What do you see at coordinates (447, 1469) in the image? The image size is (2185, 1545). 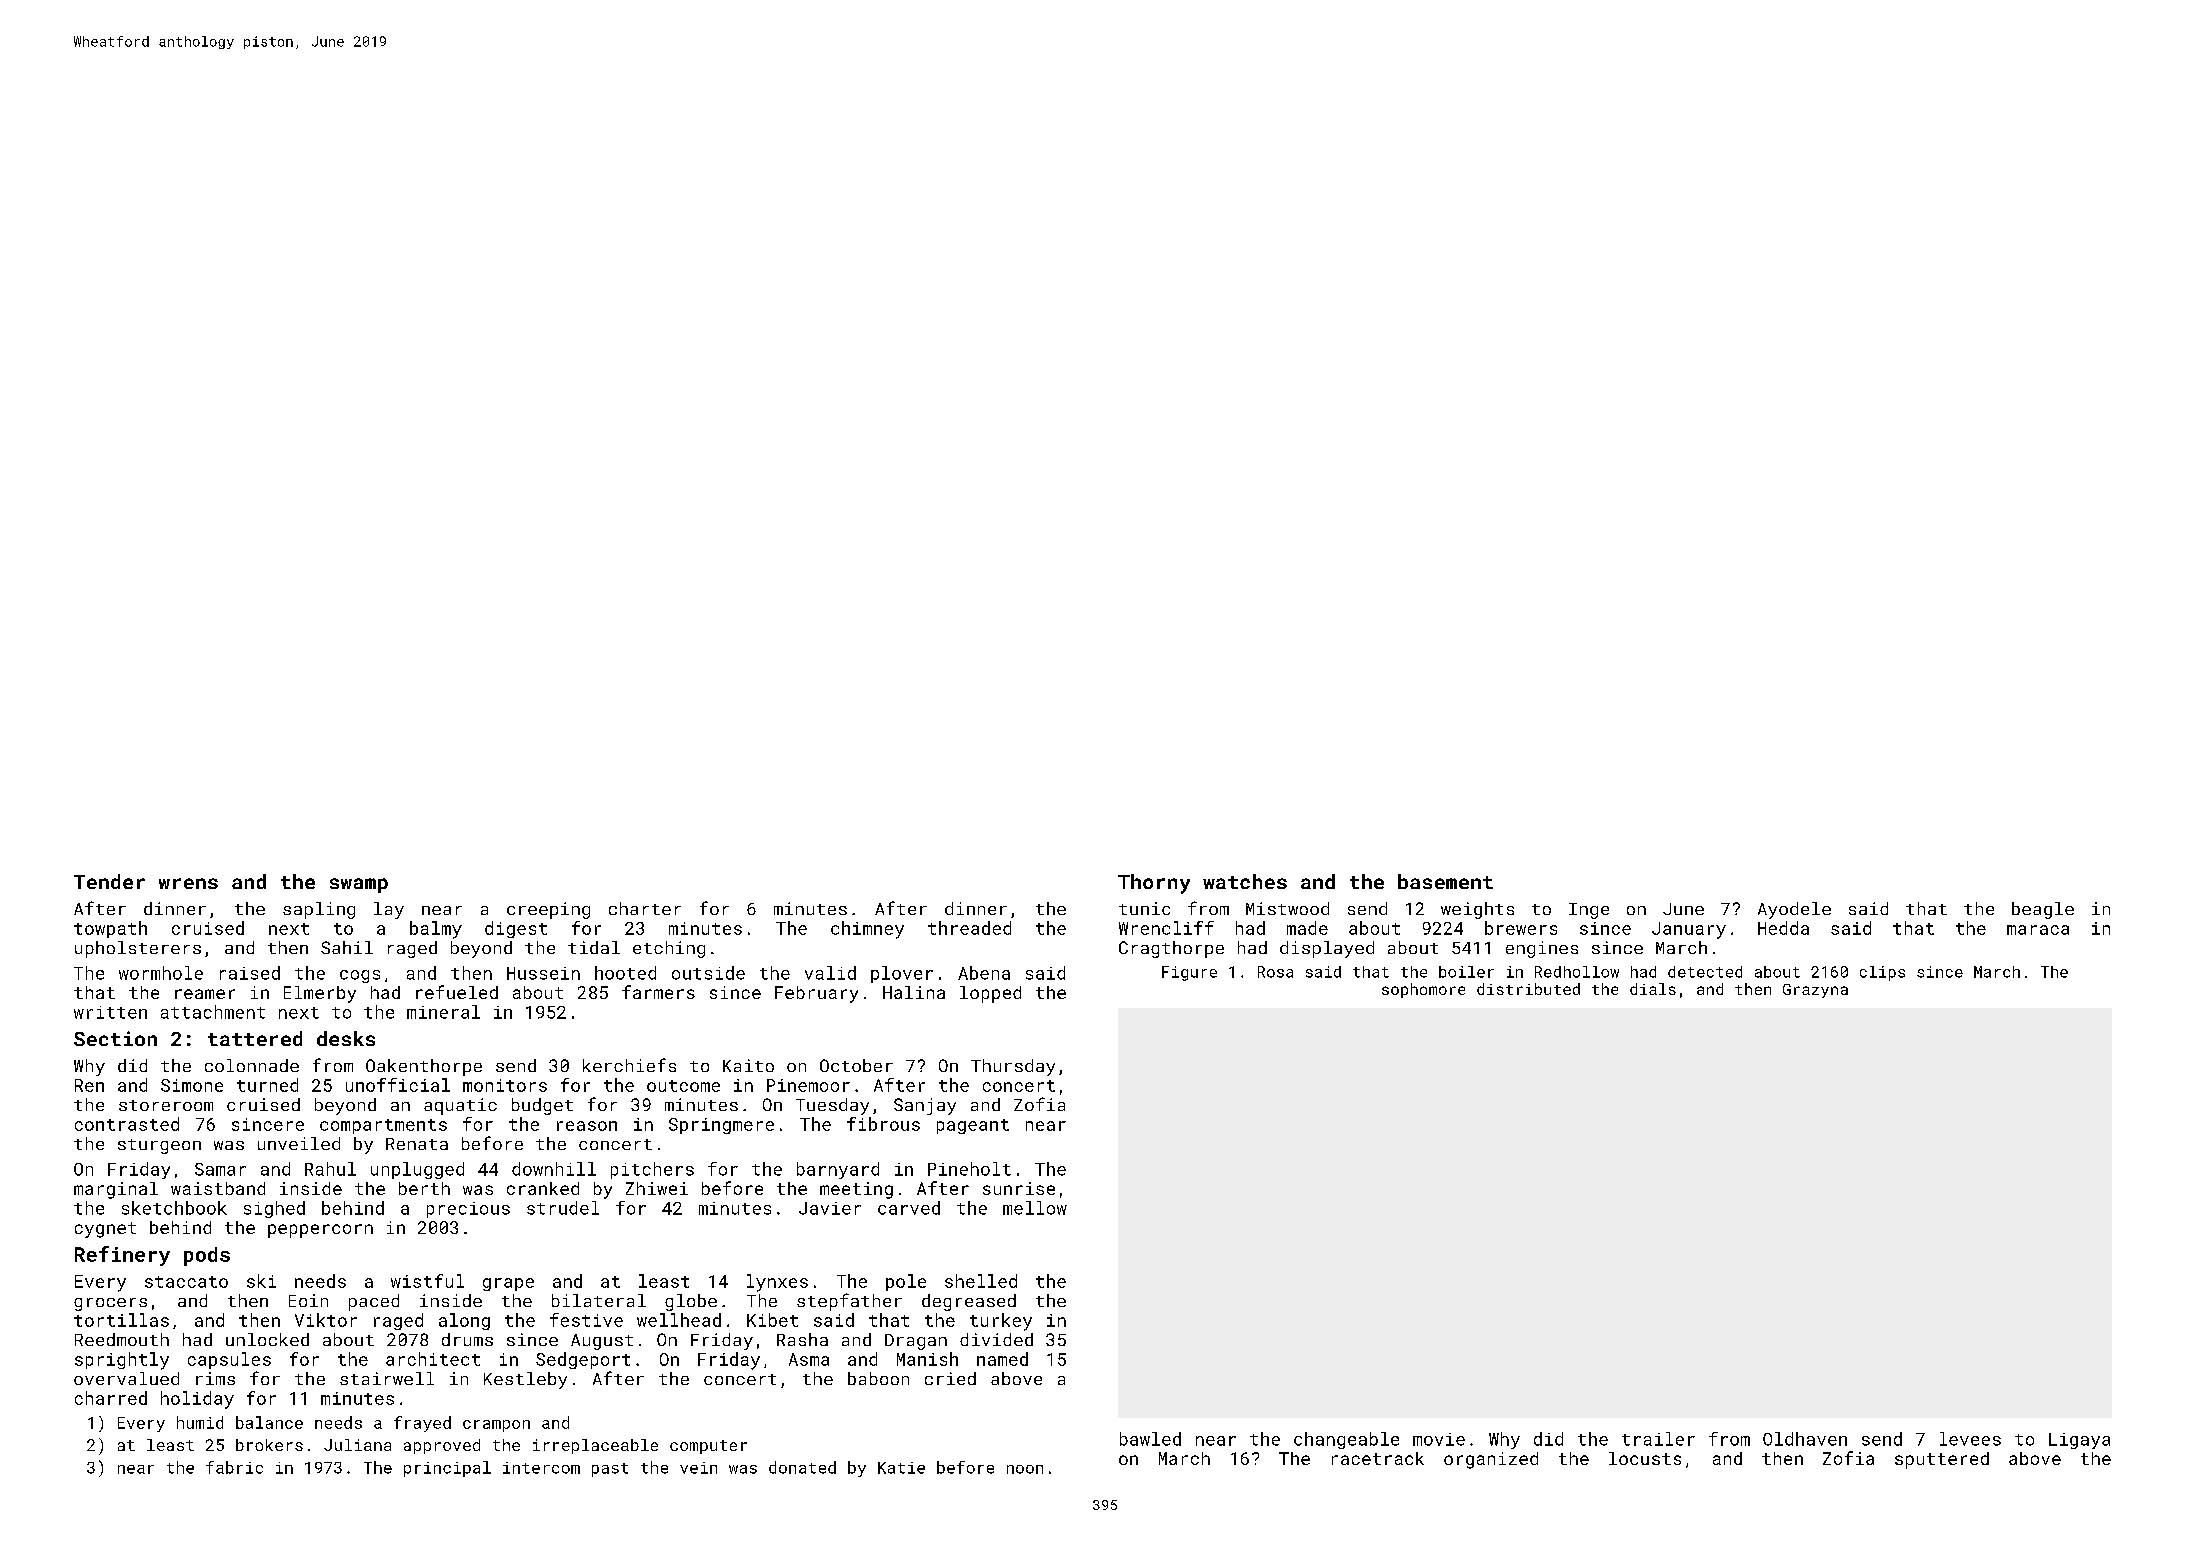 I see `principal` at bounding box center [447, 1469].
